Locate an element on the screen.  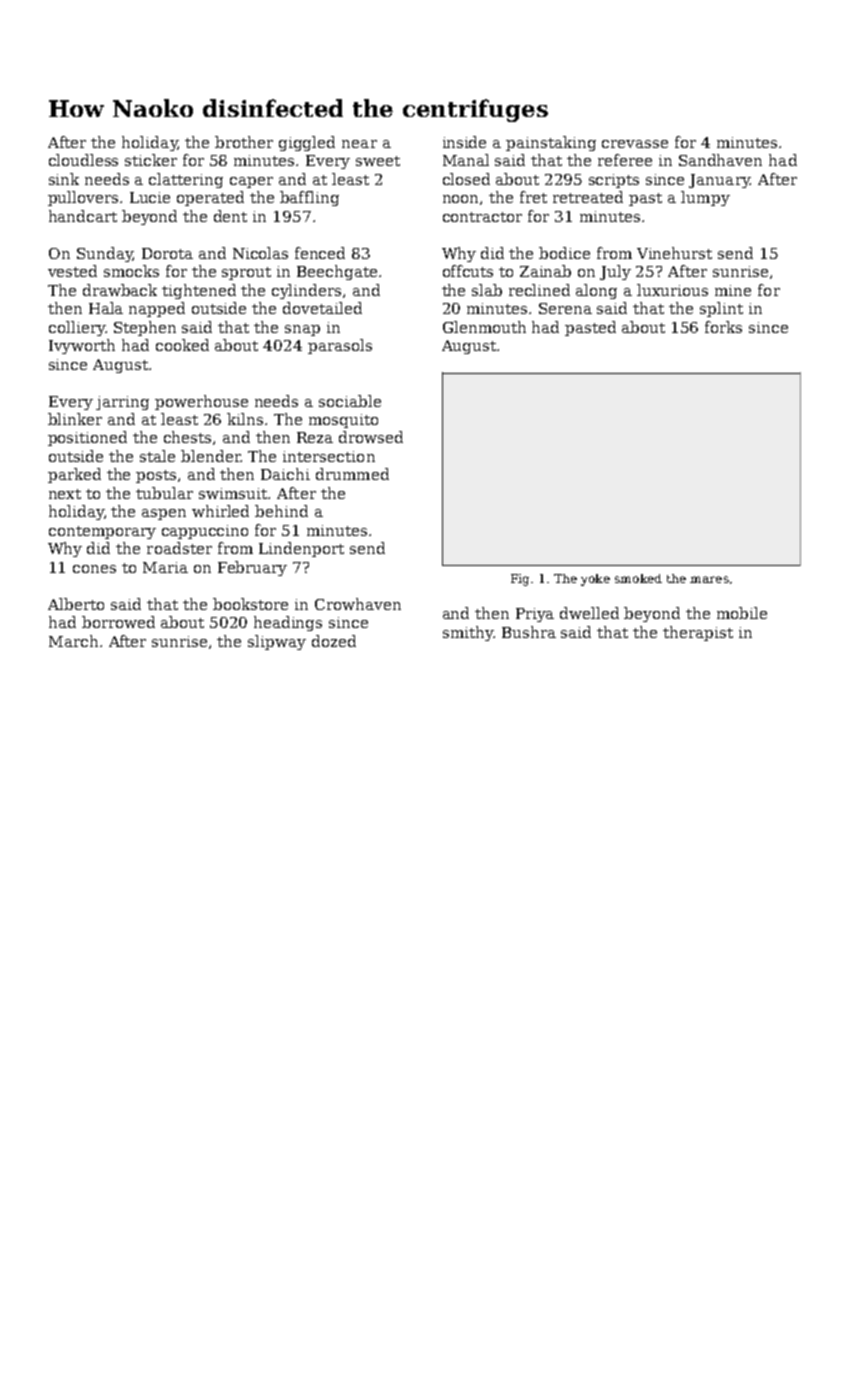
cooked is located at coordinates (182, 345).
